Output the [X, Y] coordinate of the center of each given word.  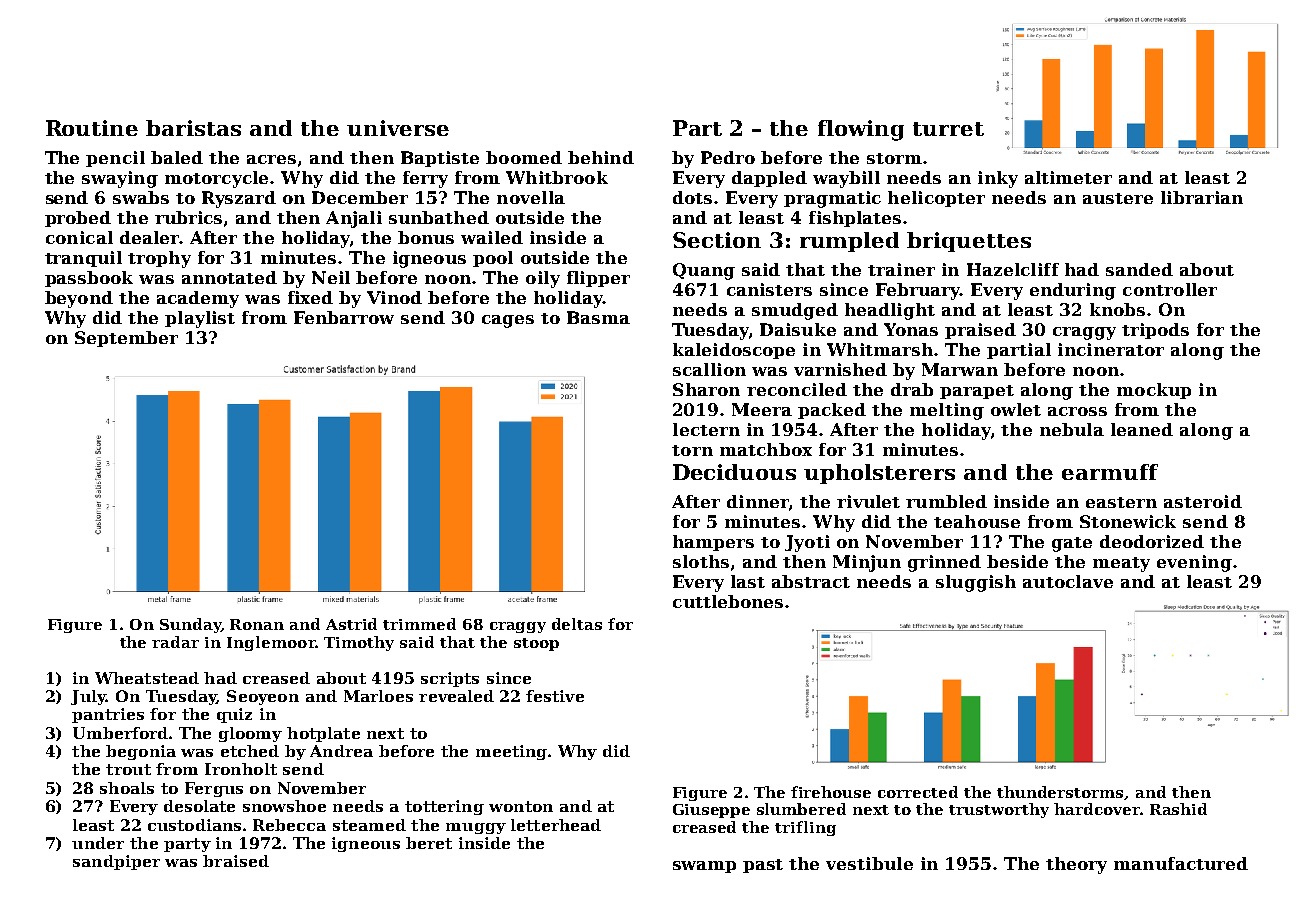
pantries [108, 715]
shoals [127, 788]
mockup [1154, 391]
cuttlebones [728, 601]
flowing [861, 130]
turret [948, 129]
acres [271, 159]
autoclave [1068, 581]
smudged [795, 311]
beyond [79, 299]
